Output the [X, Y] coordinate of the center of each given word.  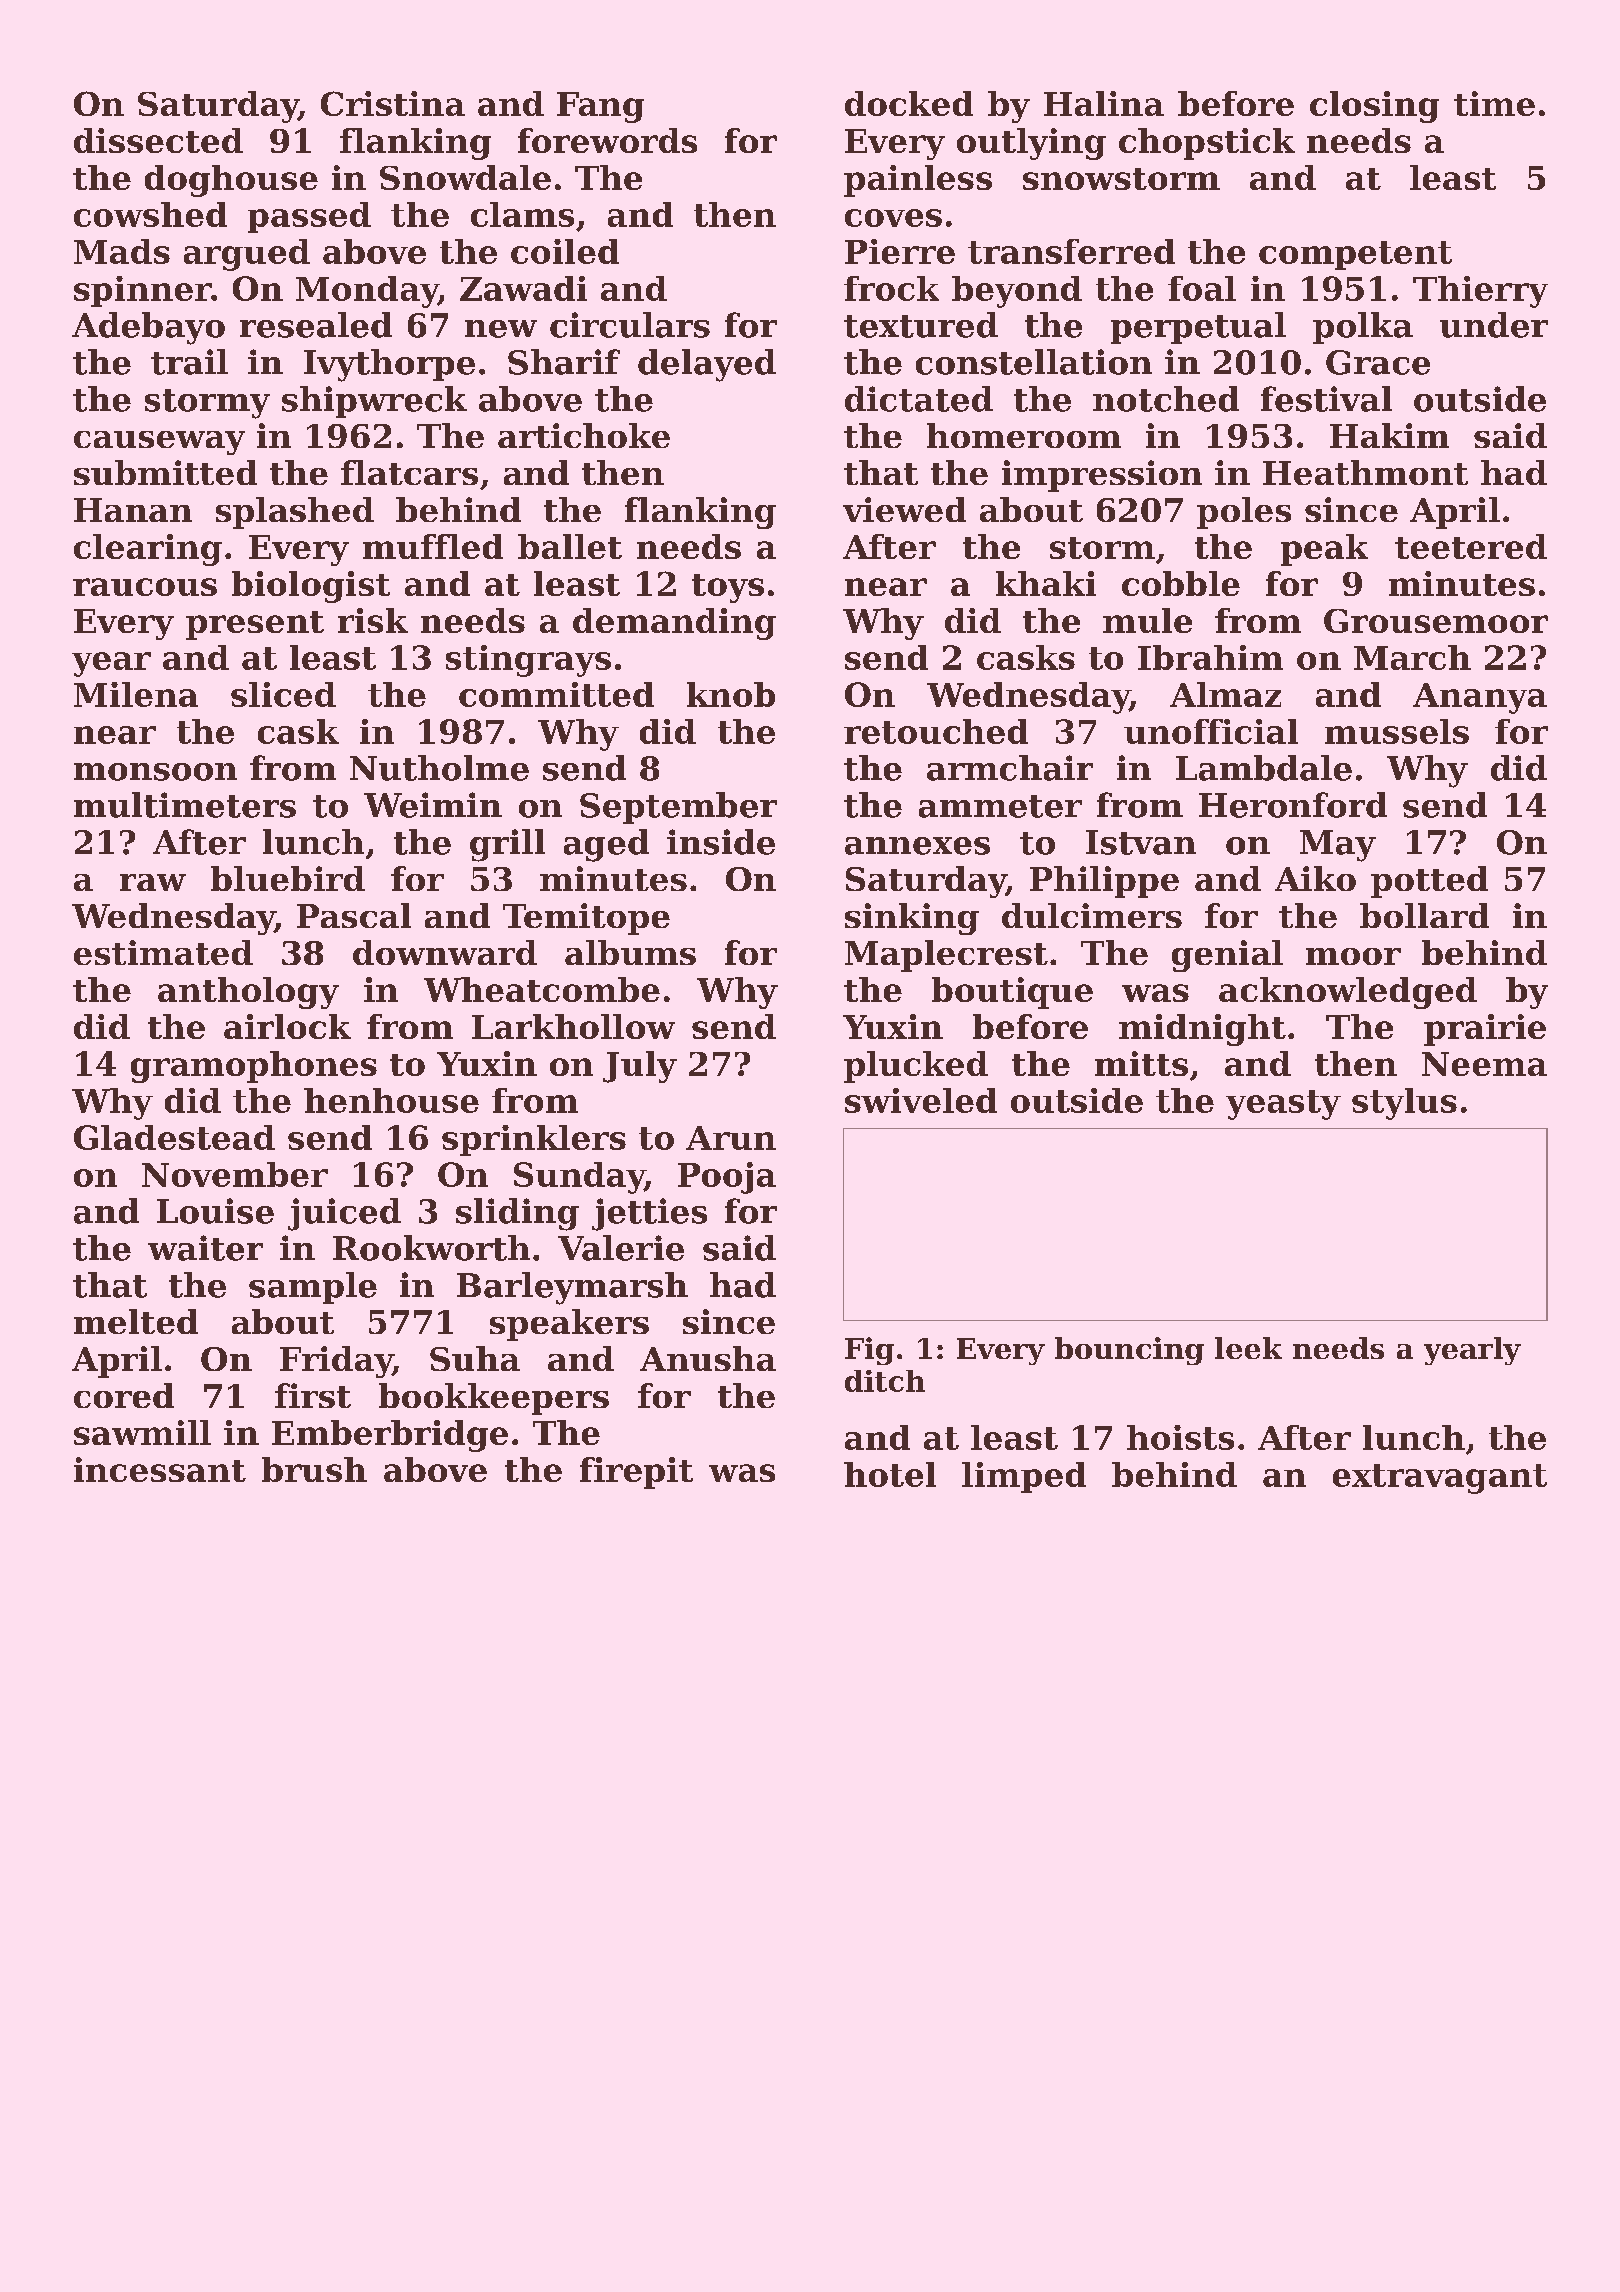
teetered [1471, 546]
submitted [165, 472]
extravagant [1440, 1479]
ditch [885, 1381]
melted [136, 1321]
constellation [1034, 362]
